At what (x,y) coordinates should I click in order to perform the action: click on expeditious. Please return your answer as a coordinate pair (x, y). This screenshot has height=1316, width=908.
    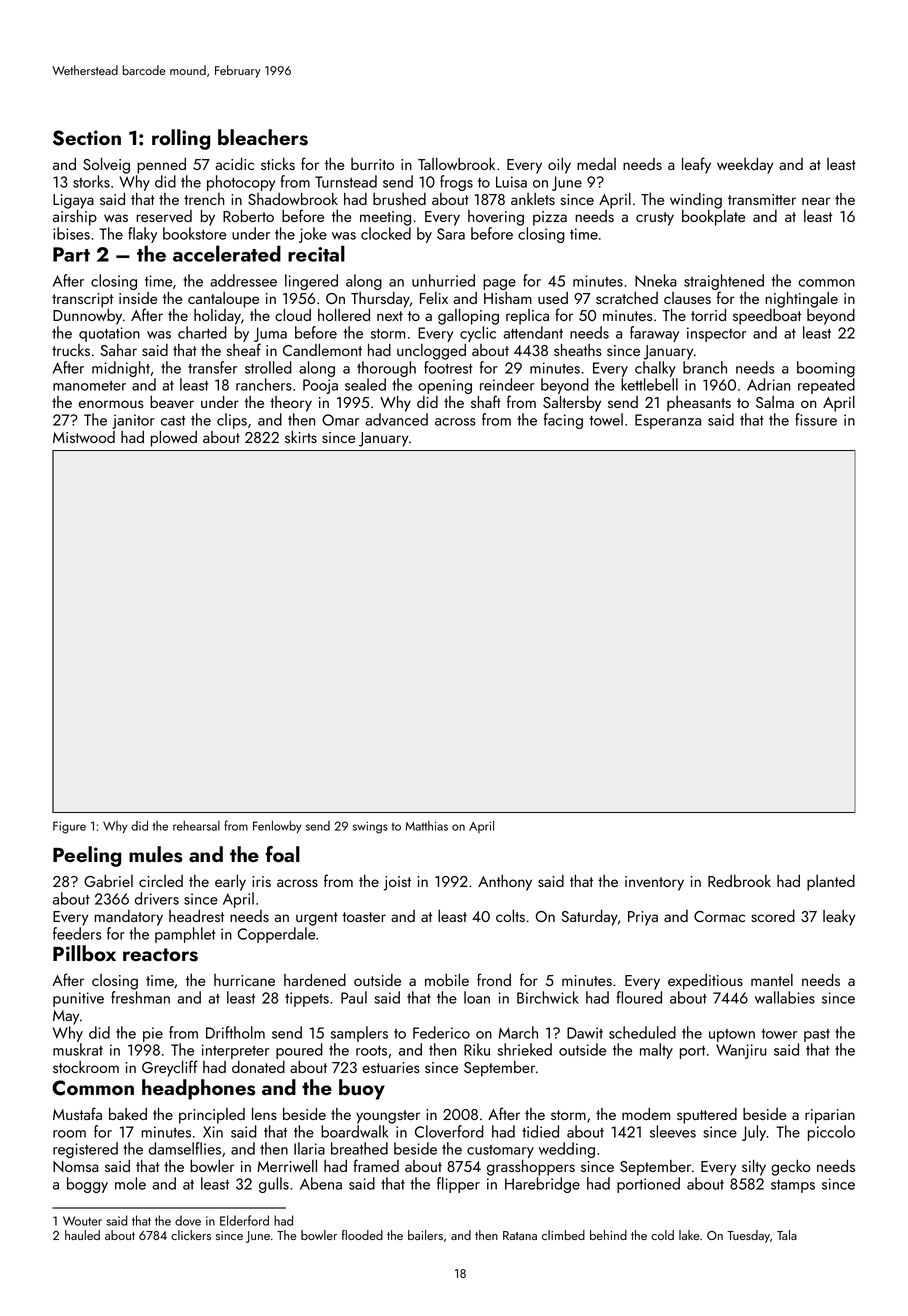
    Looking at the image, I should click on (705, 982).
